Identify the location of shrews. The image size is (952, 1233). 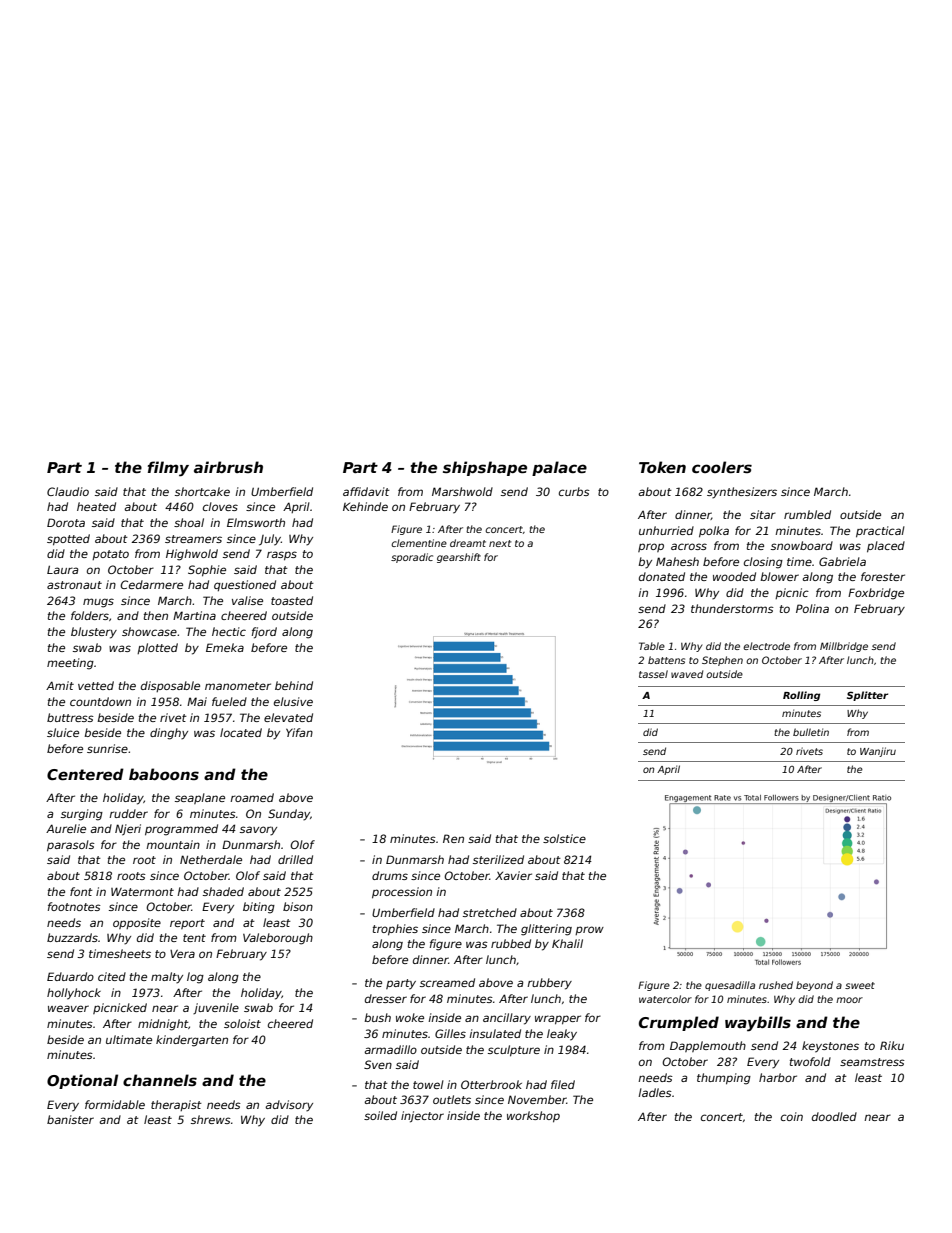
(211, 1119).
